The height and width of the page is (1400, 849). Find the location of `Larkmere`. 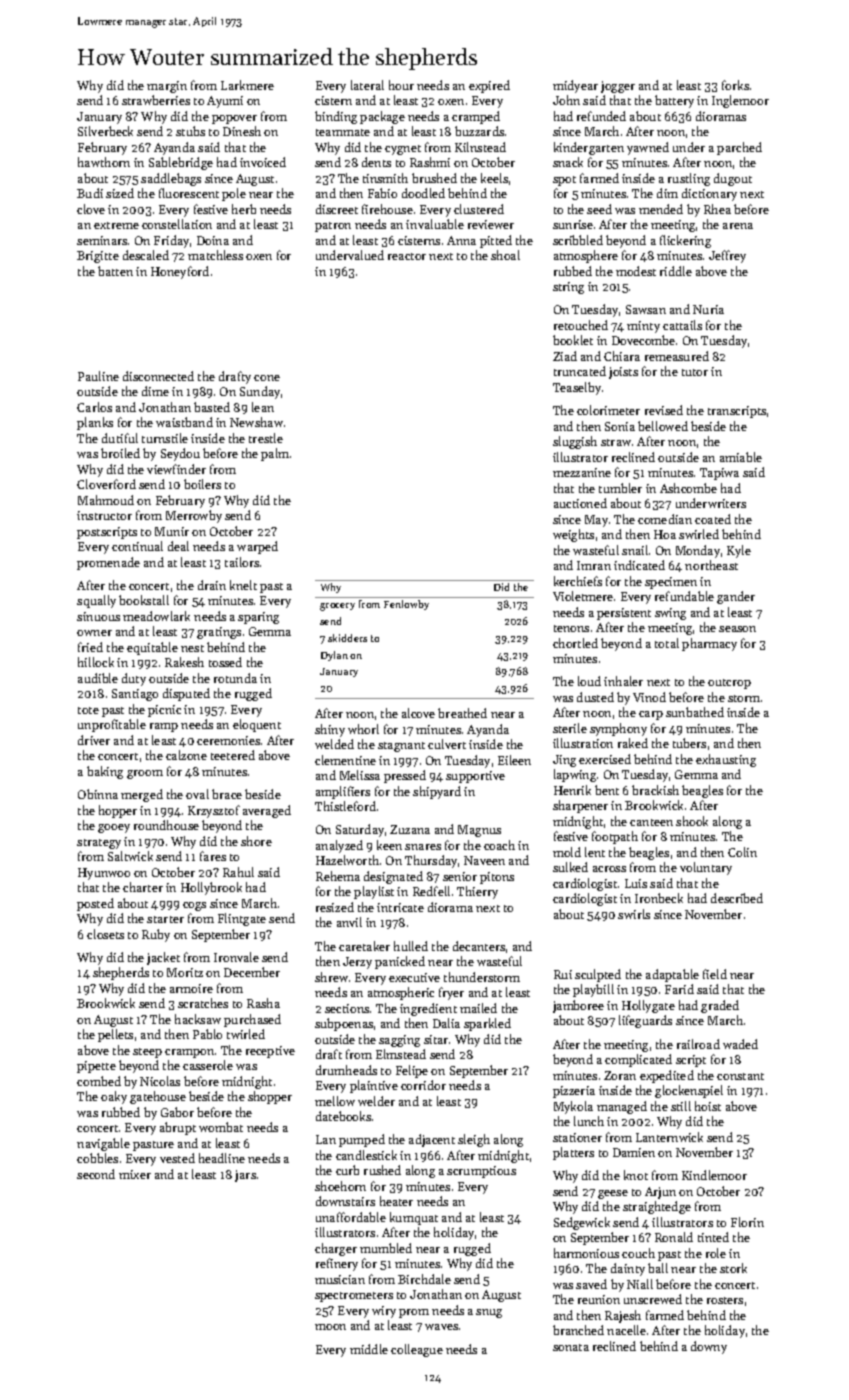

Larkmere is located at coordinates (247, 85).
